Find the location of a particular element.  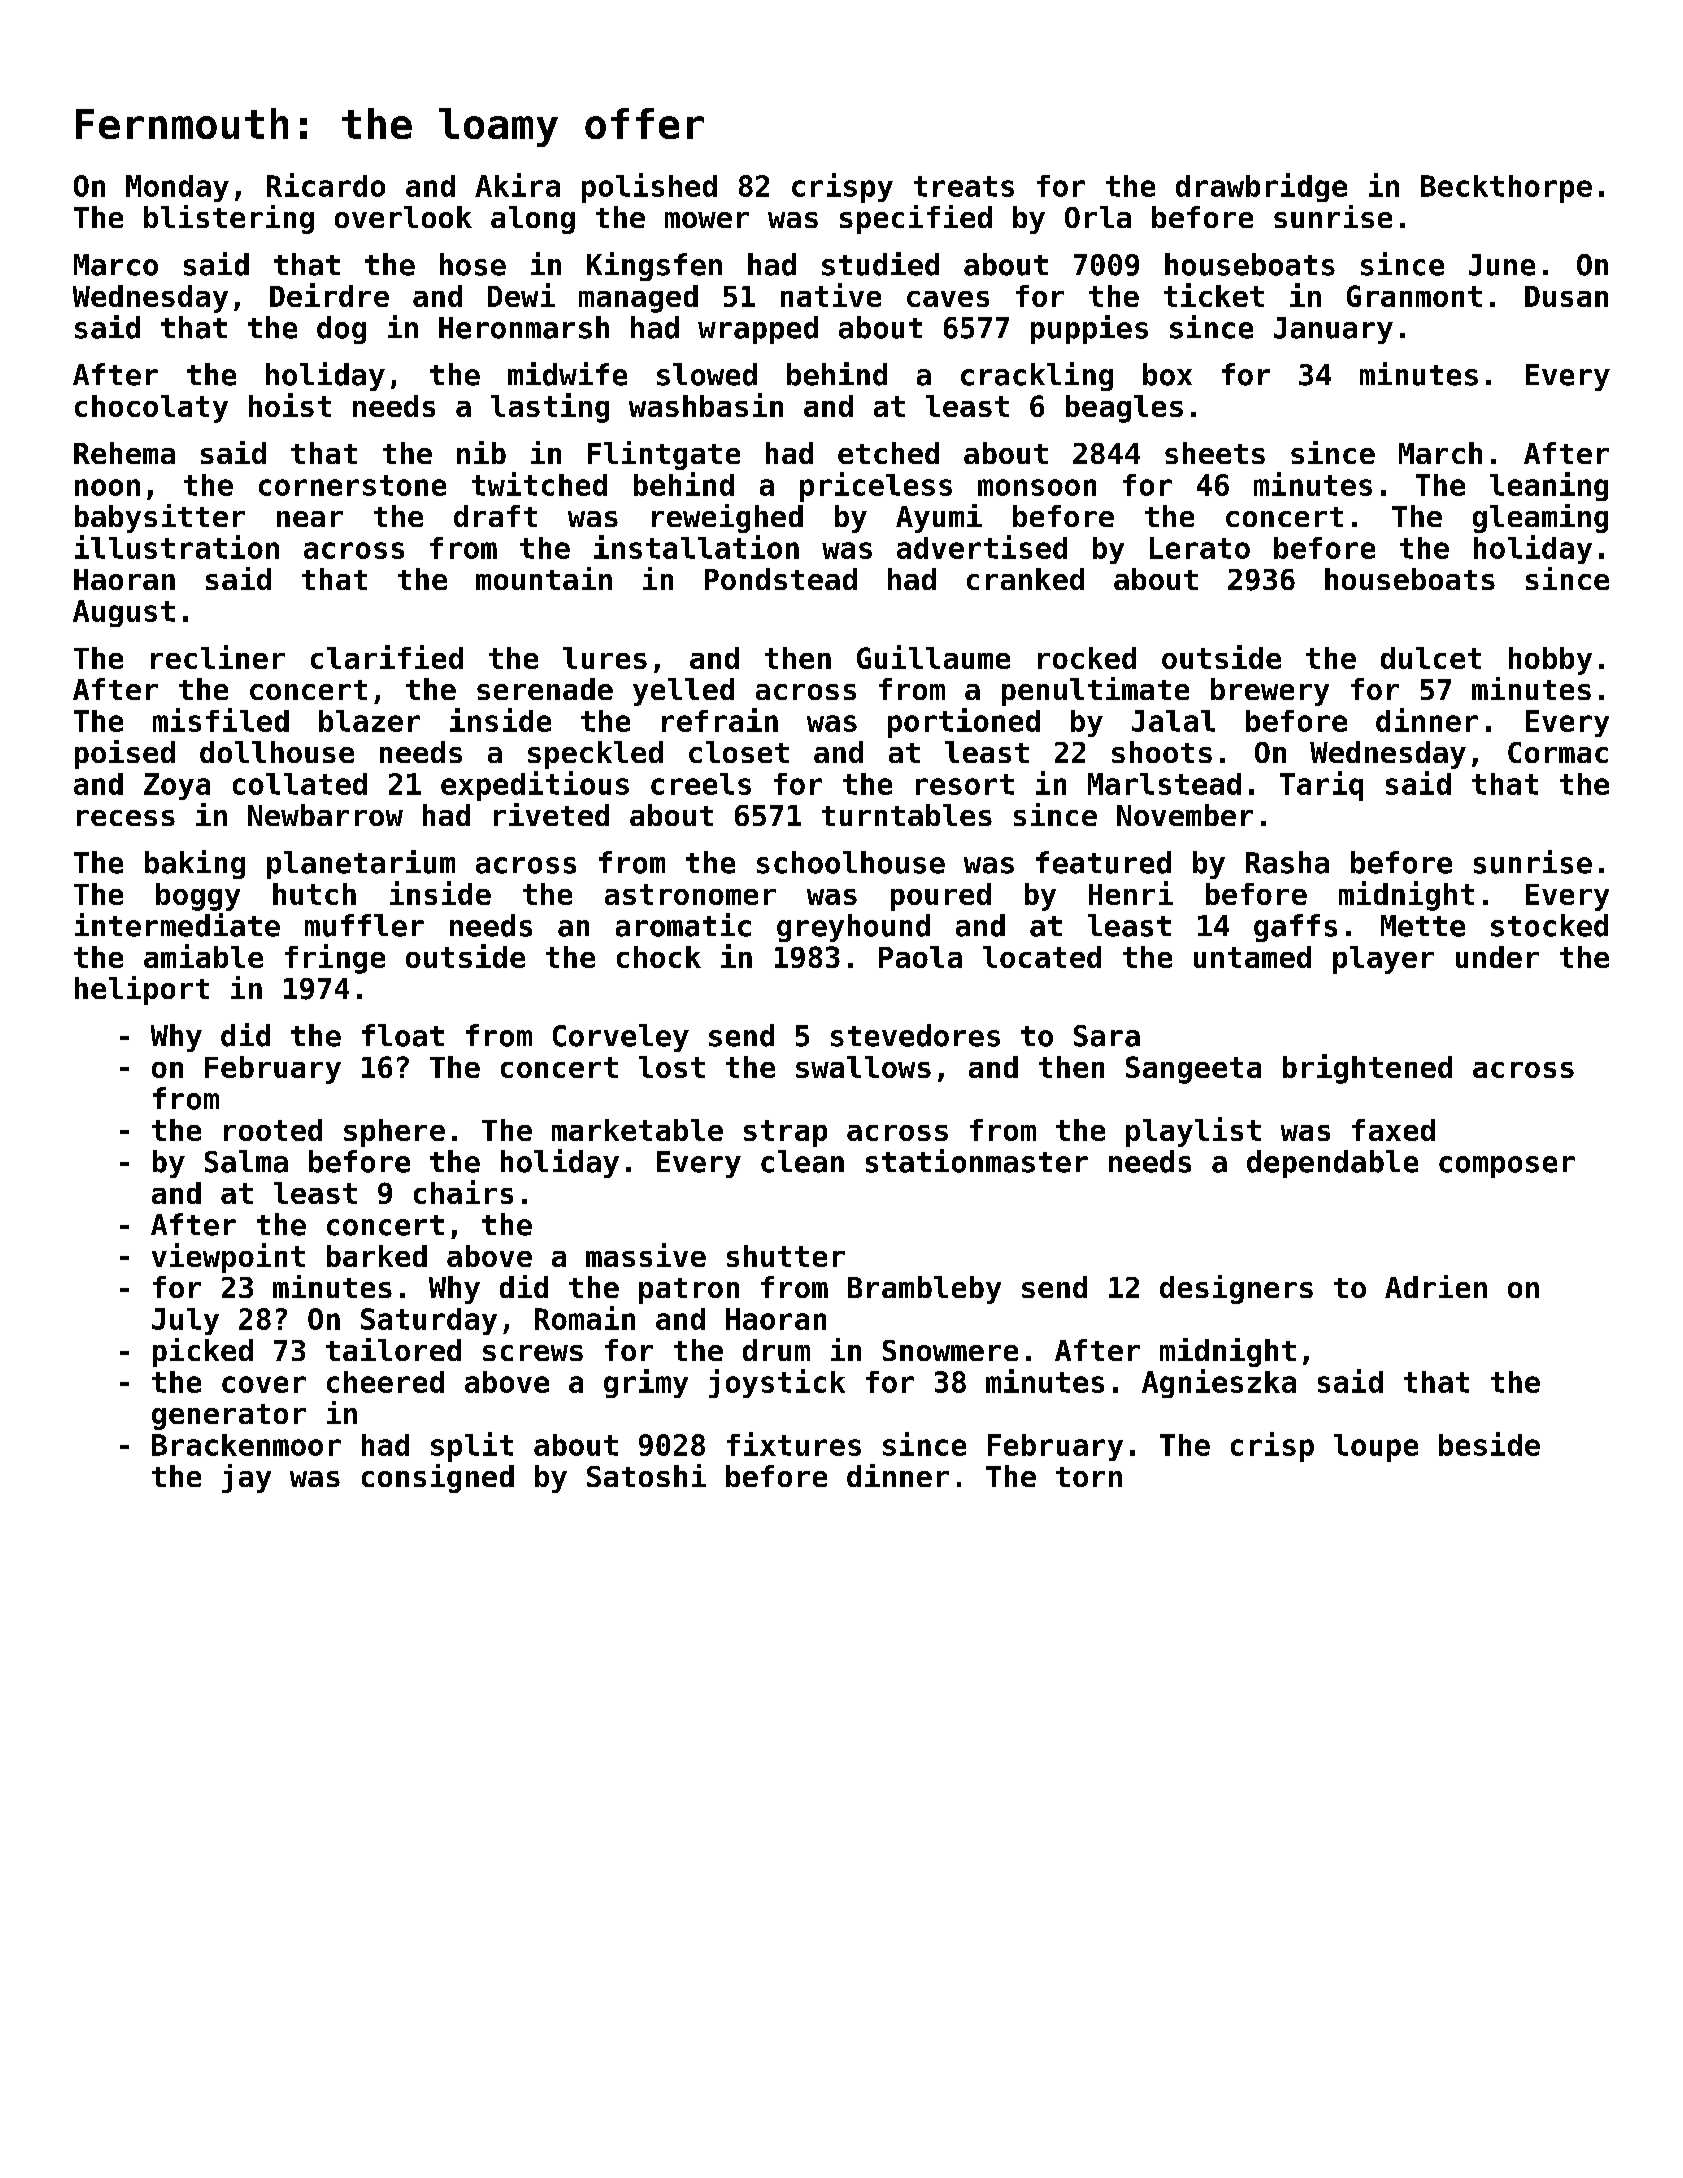

Marco is located at coordinates (116, 265).
